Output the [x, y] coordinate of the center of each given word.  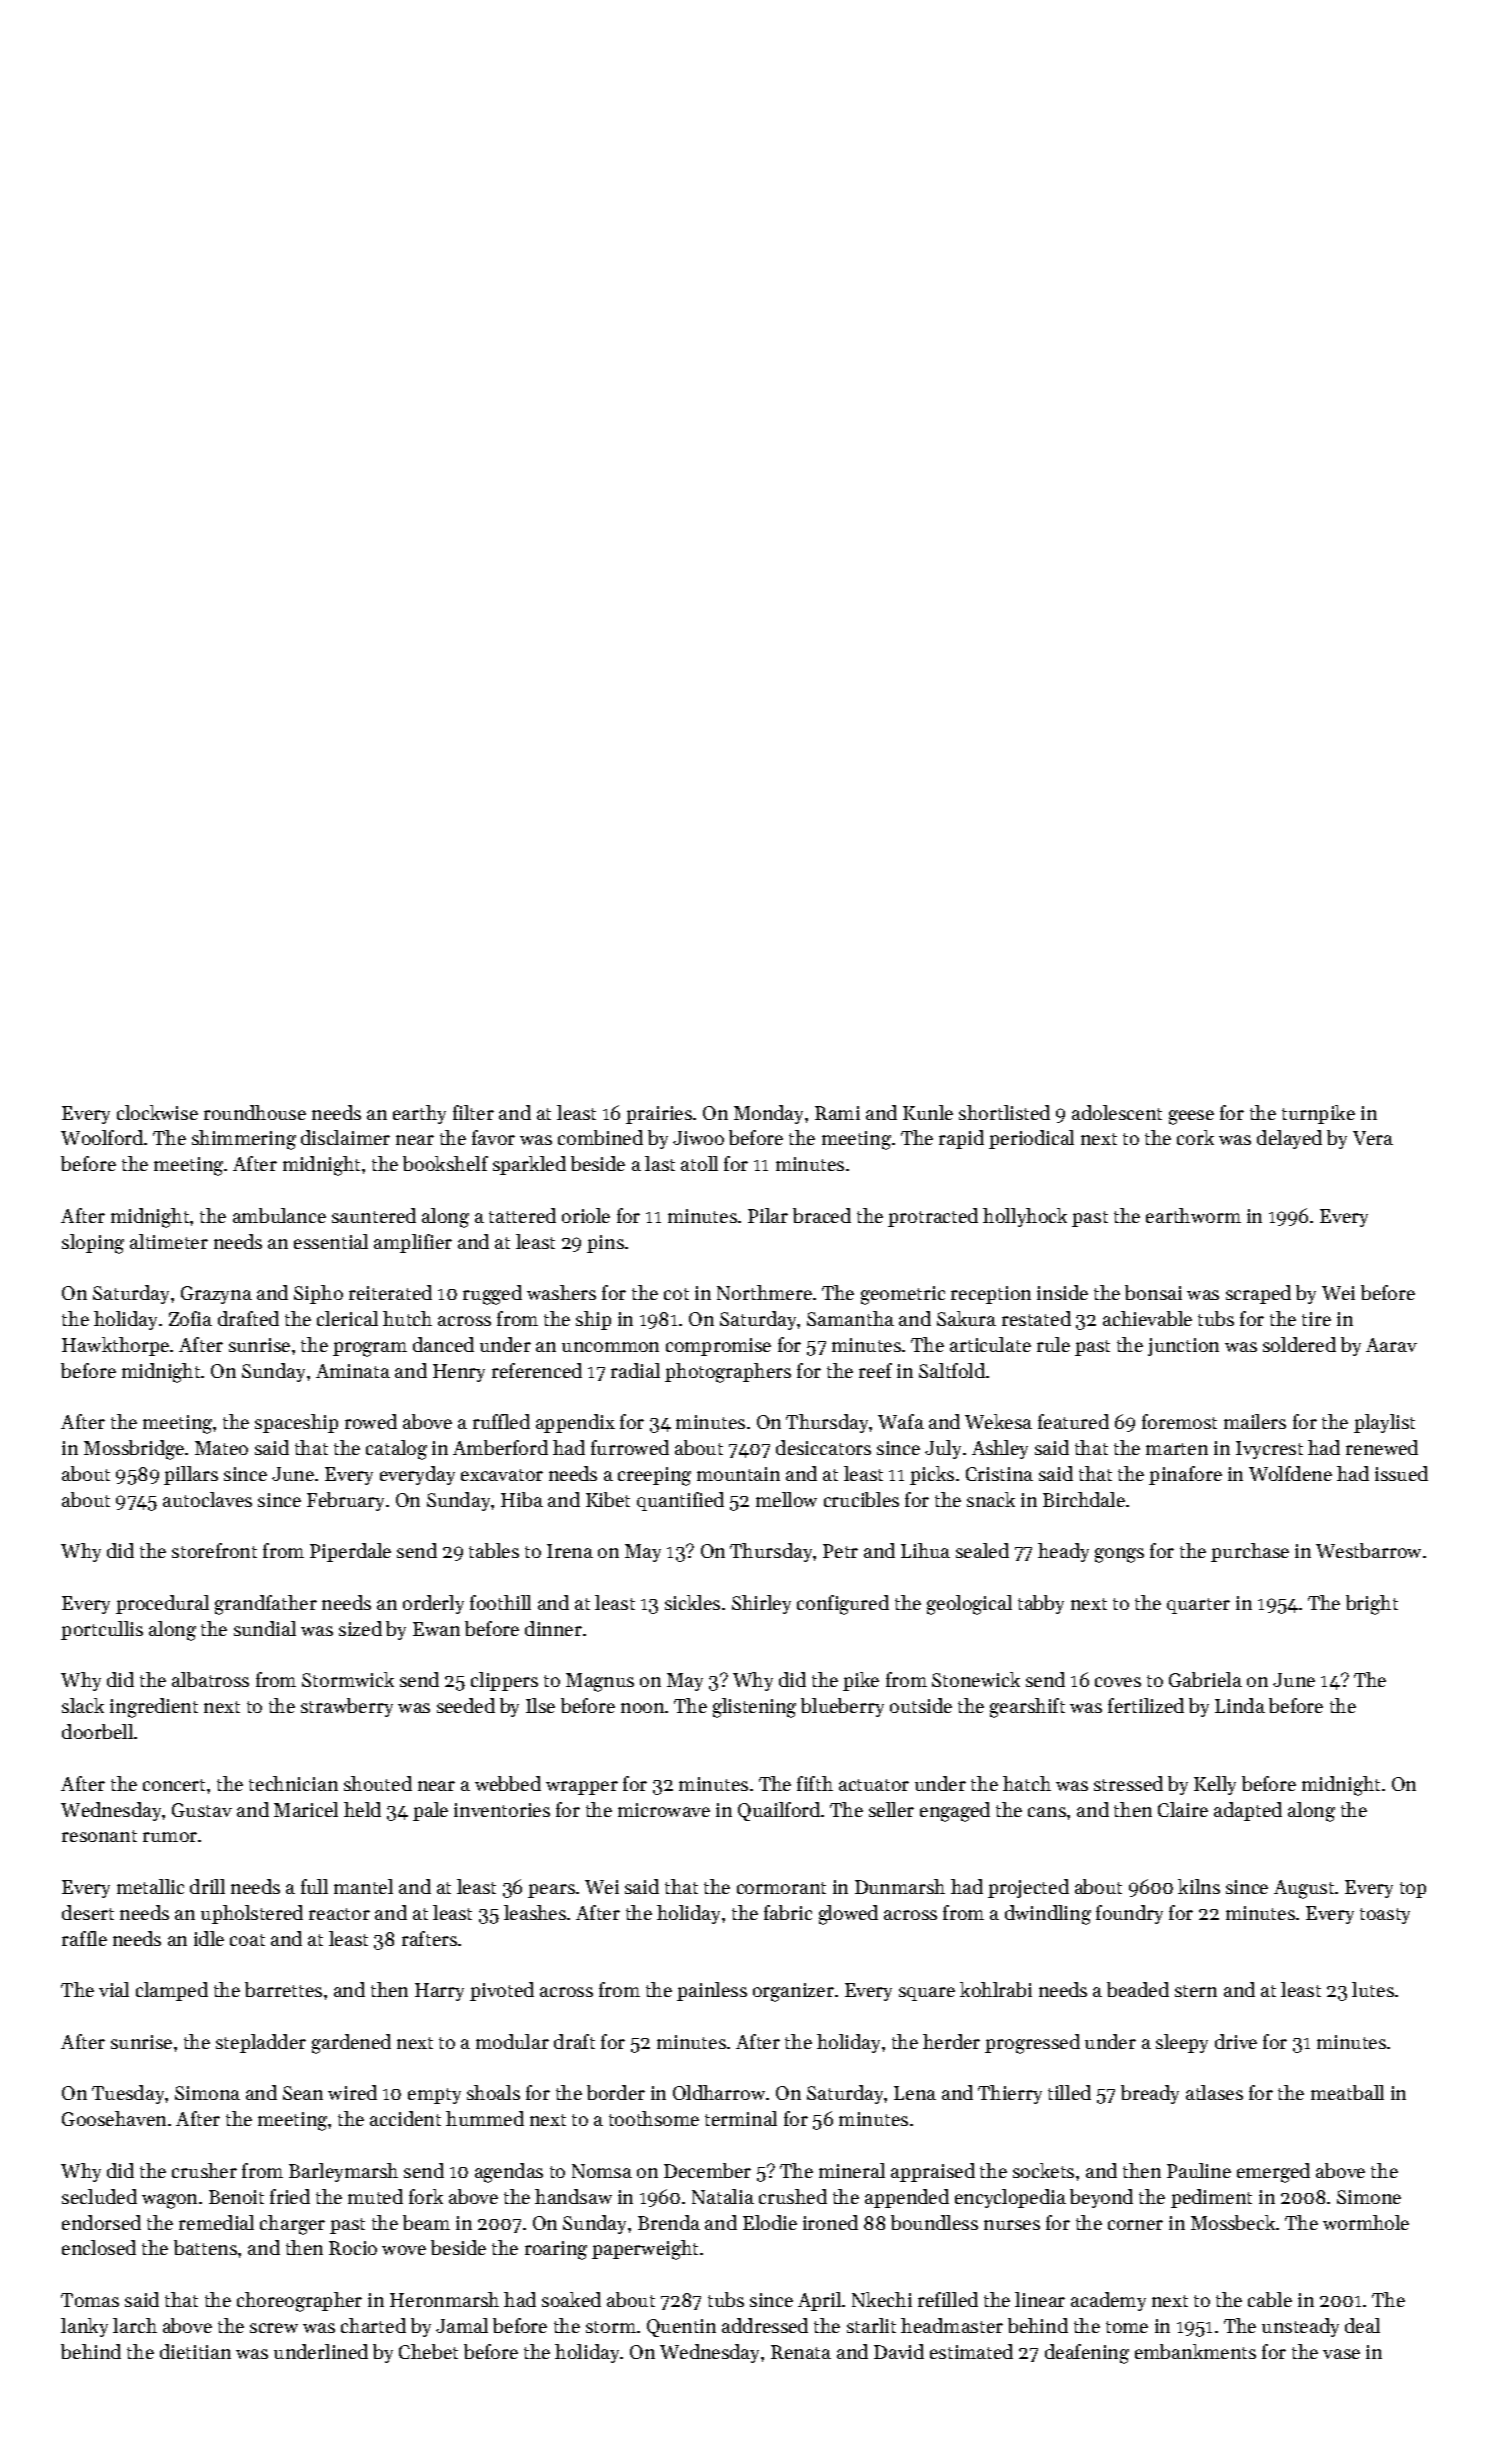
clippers [504, 1681]
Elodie [770, 2222]
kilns [1199, 1886]
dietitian [195, 2351]
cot [676, 1294]
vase [1341, 2354]
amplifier [413, 1243]
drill [207, 1886]
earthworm [1193, 1215]
